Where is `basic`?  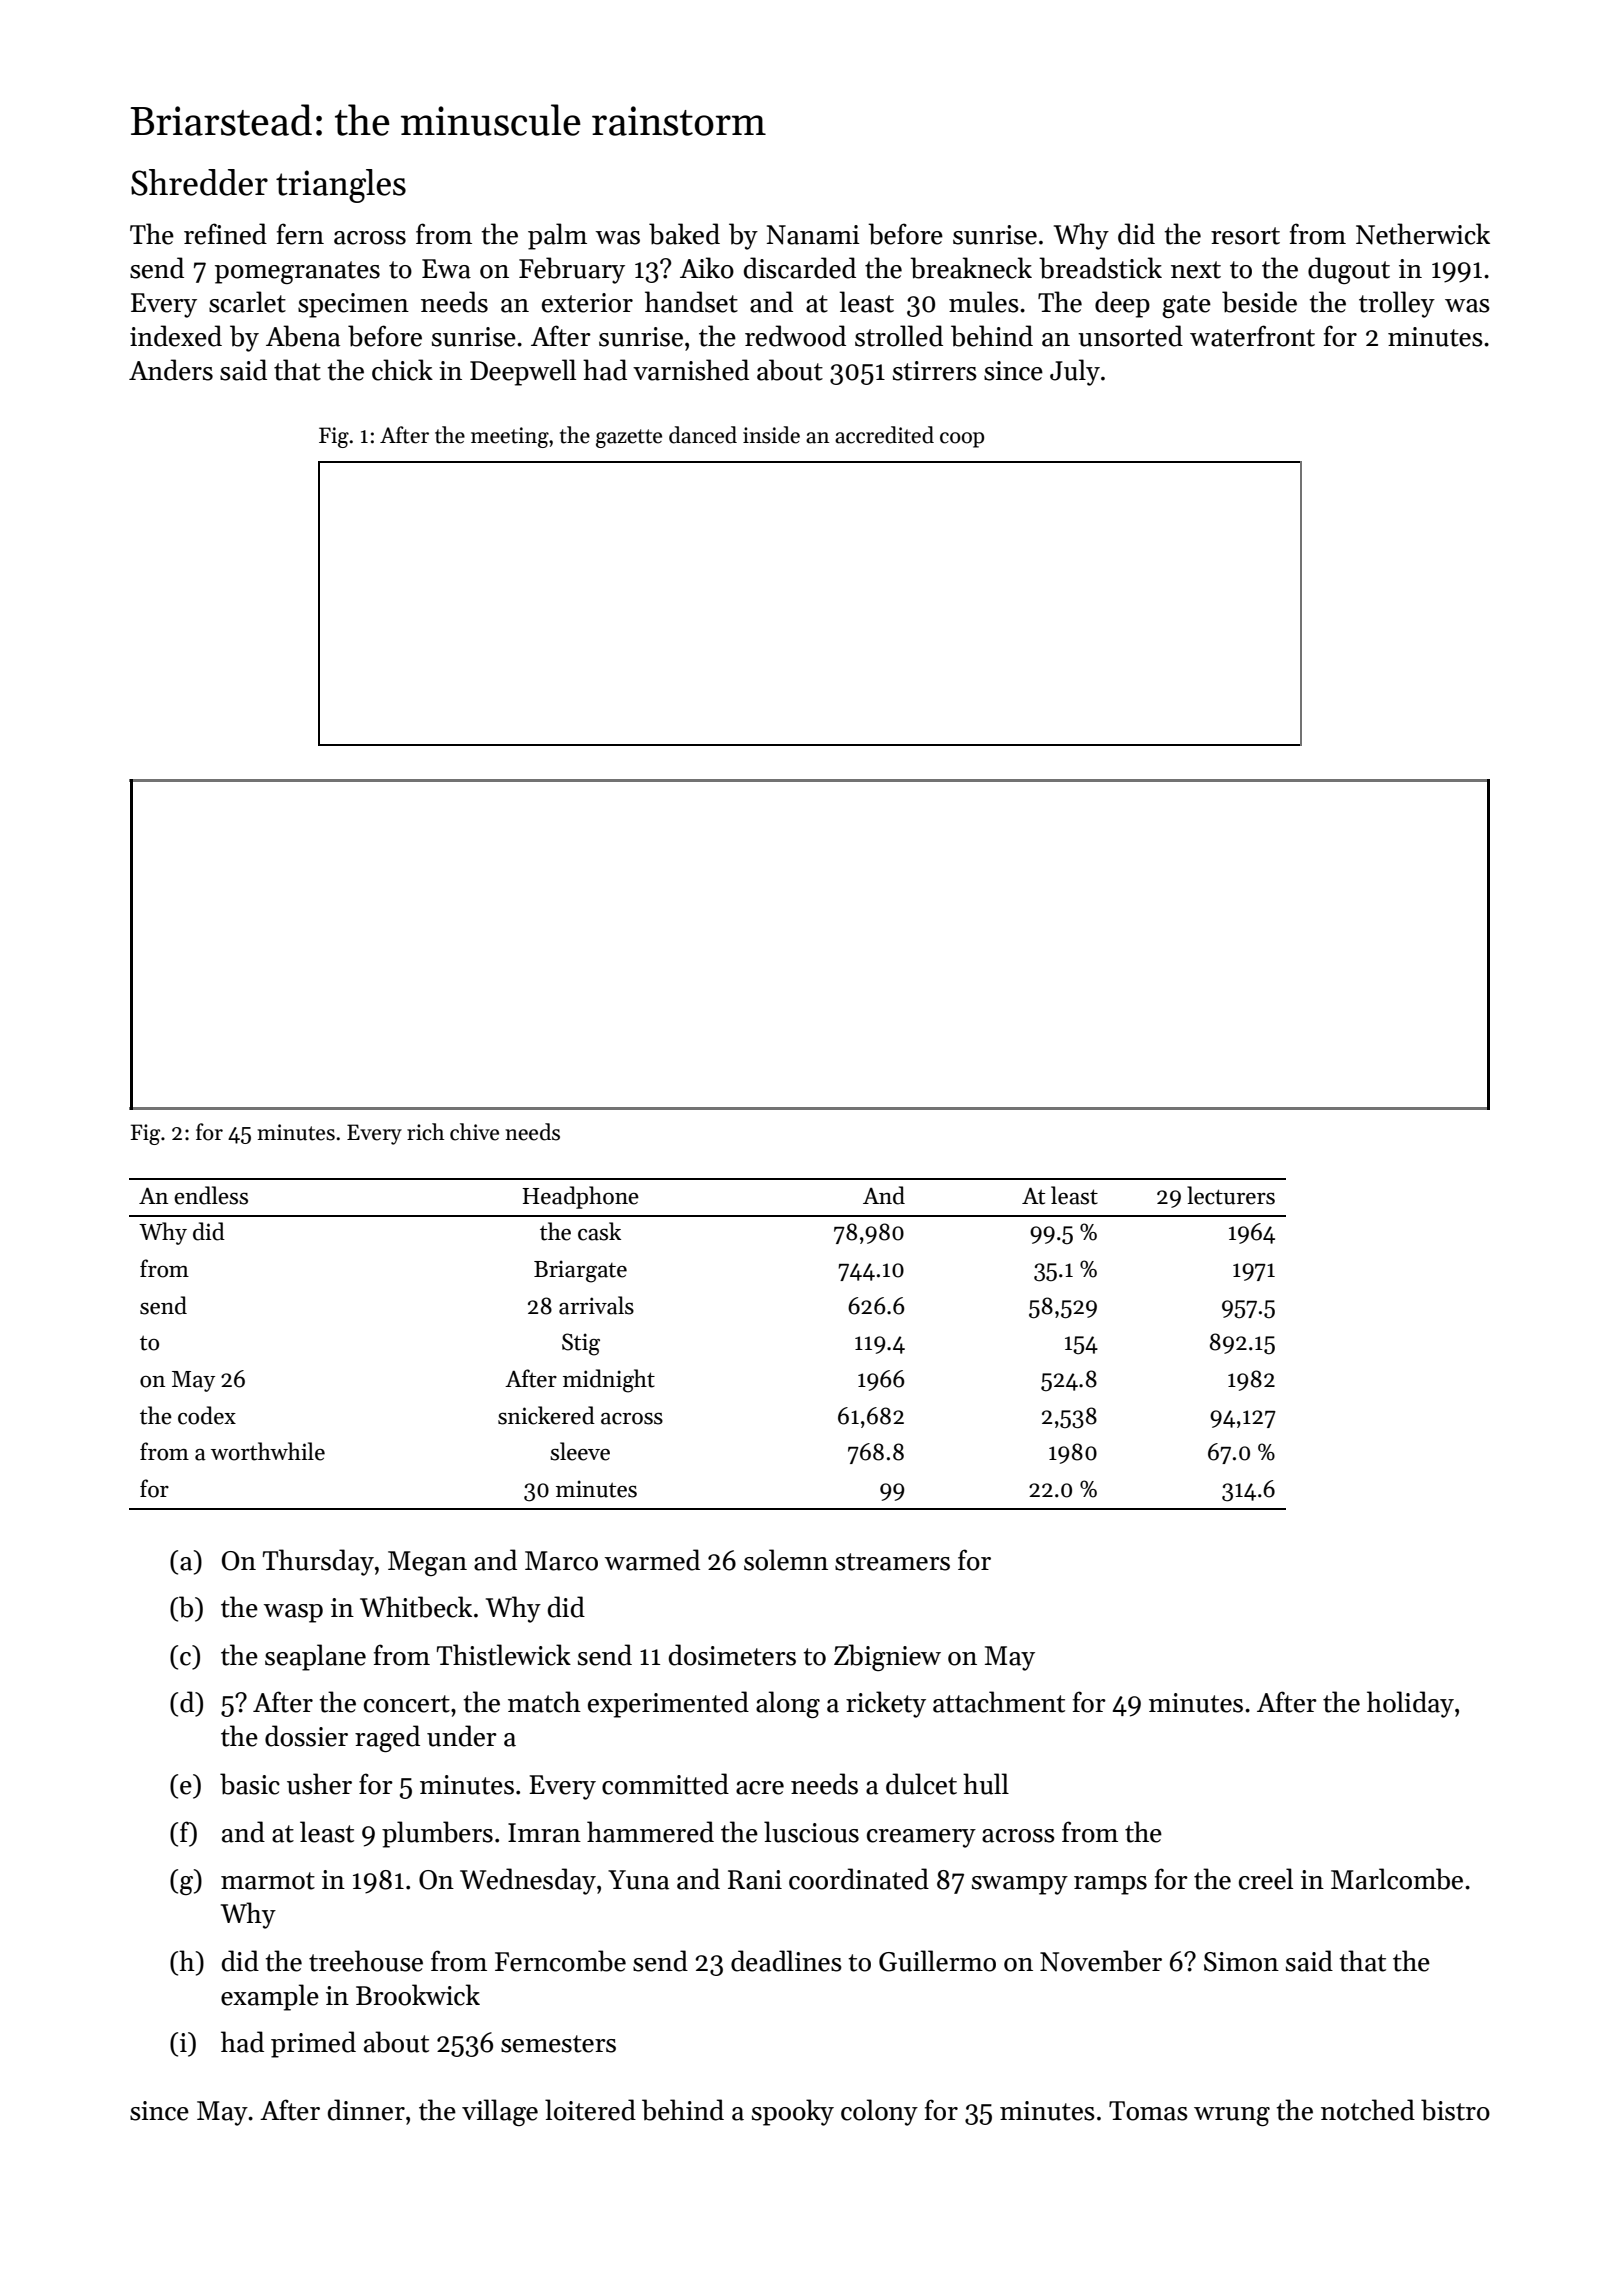
basic is located at coordinates (250, 1784).
